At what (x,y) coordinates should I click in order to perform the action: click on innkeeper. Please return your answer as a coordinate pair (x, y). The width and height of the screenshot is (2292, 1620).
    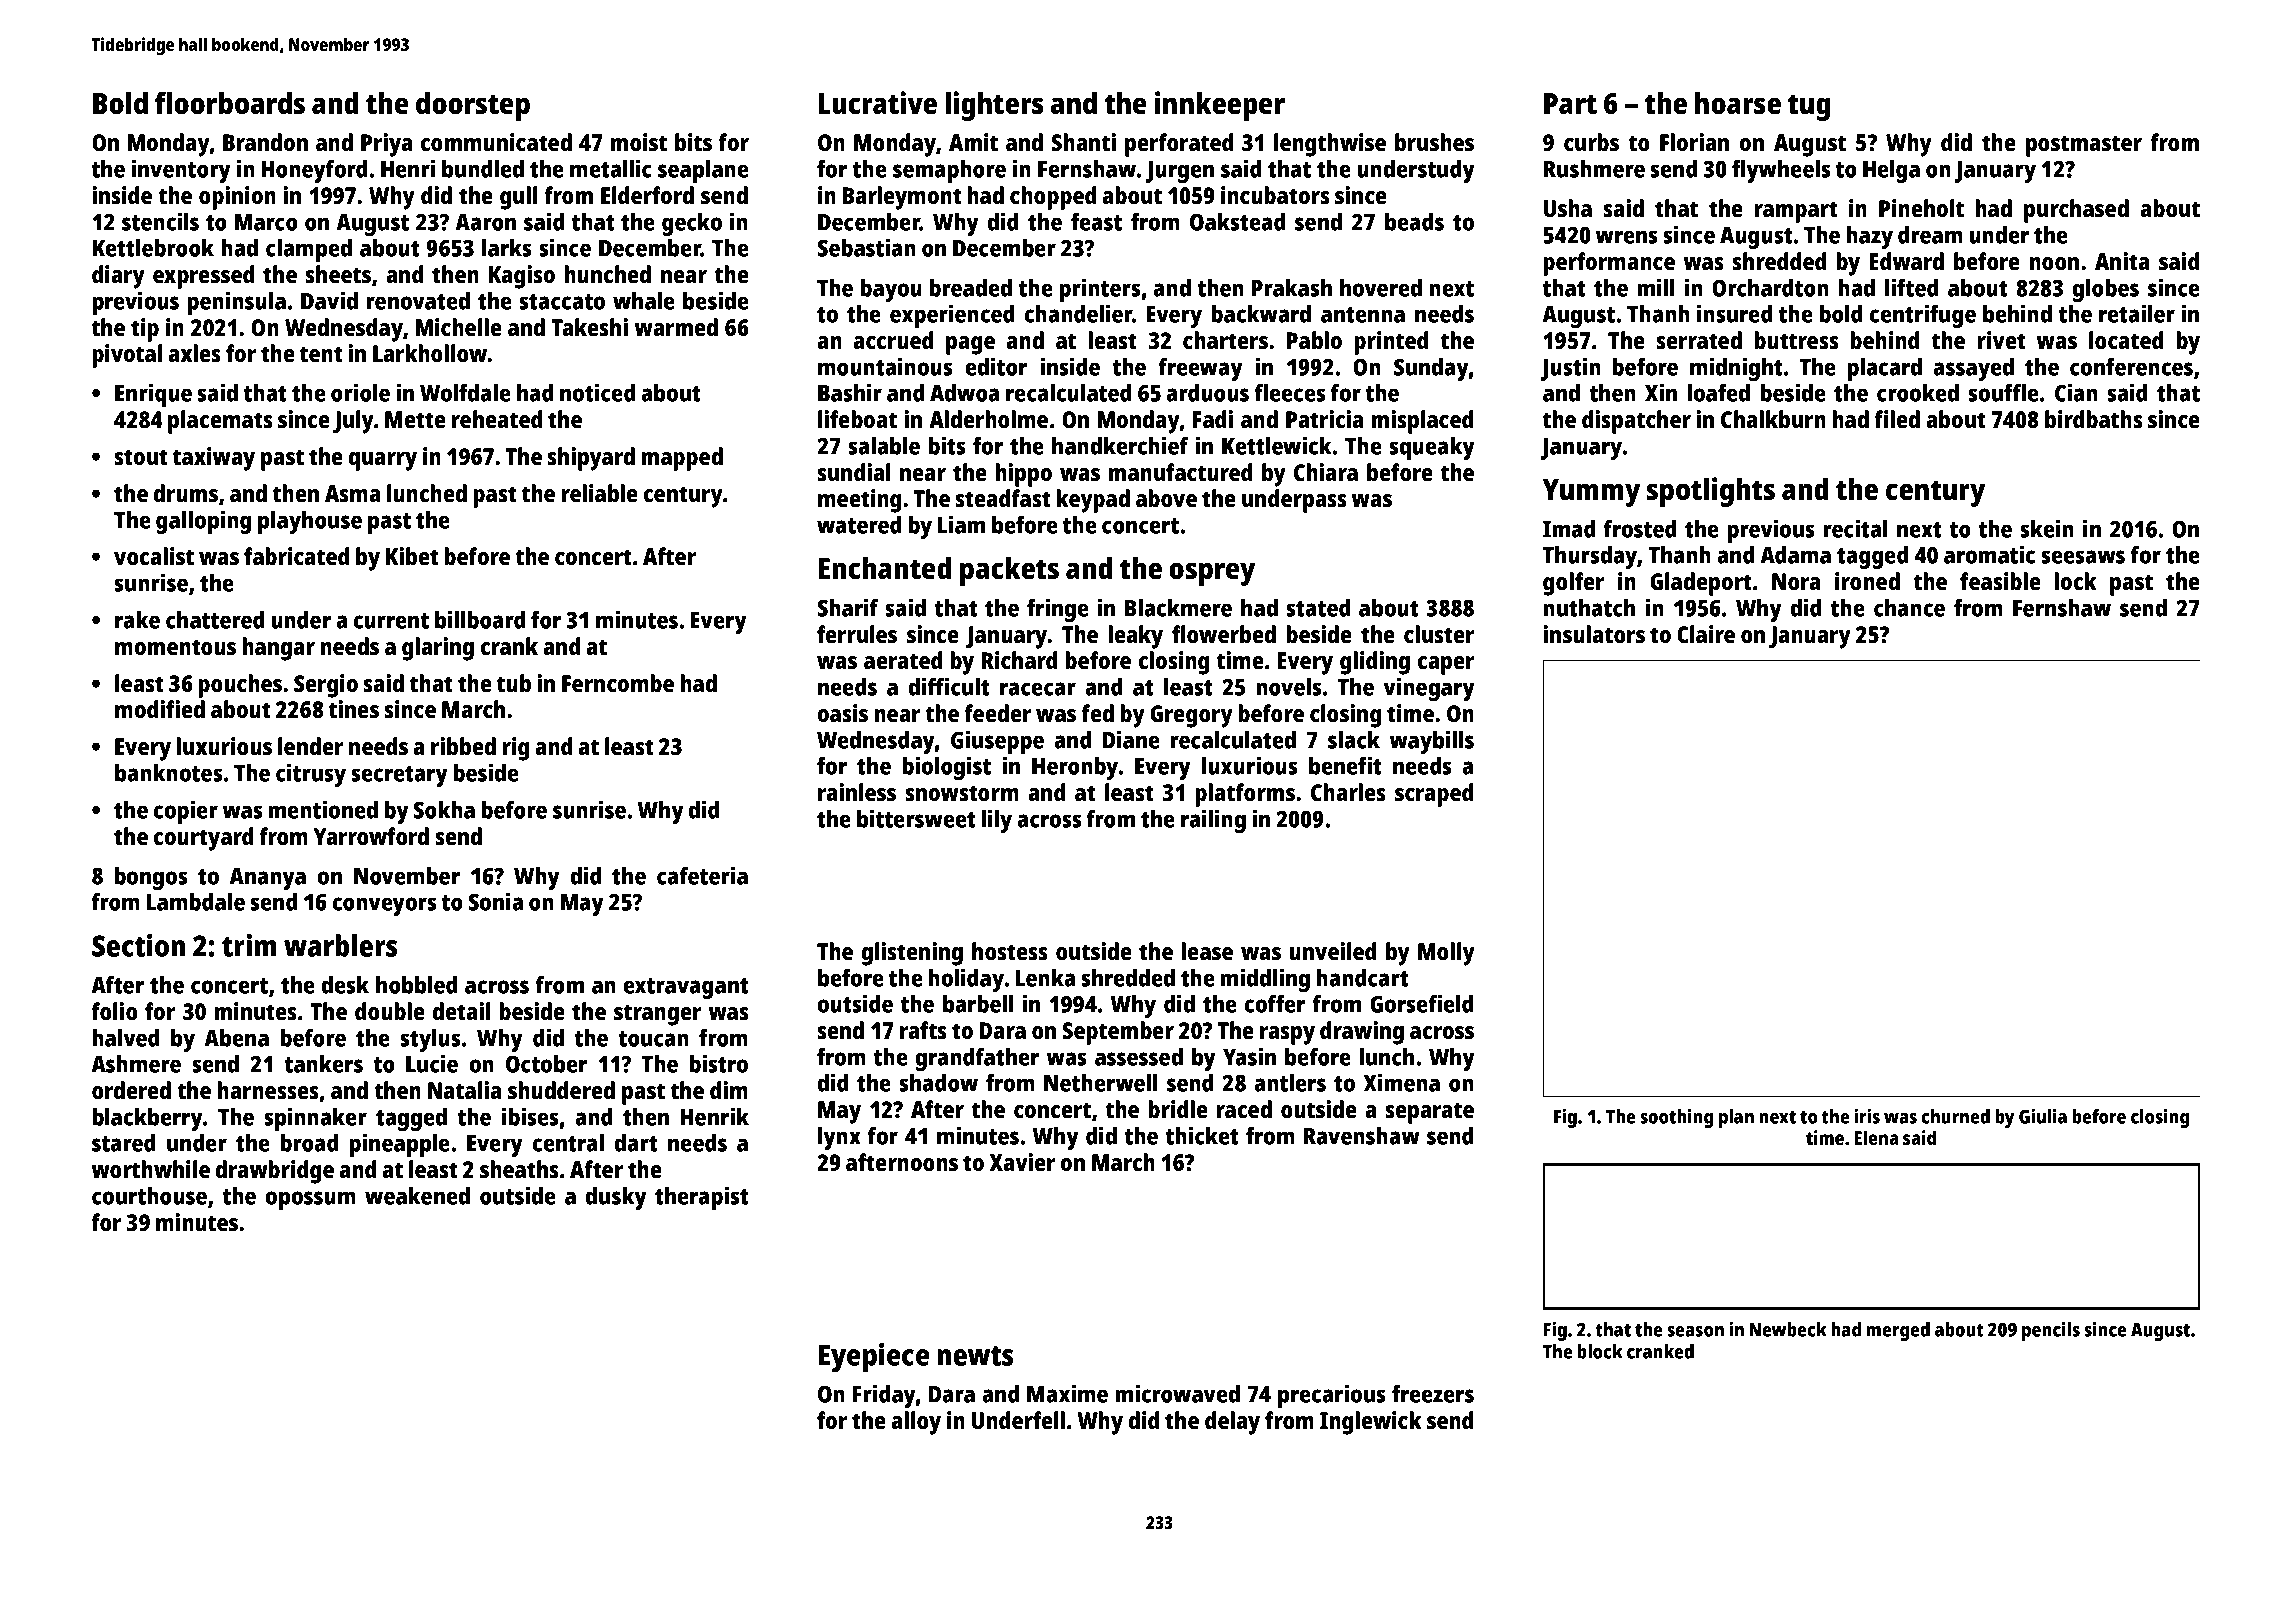
    Looking at the image, I should click on (1220, 106).
